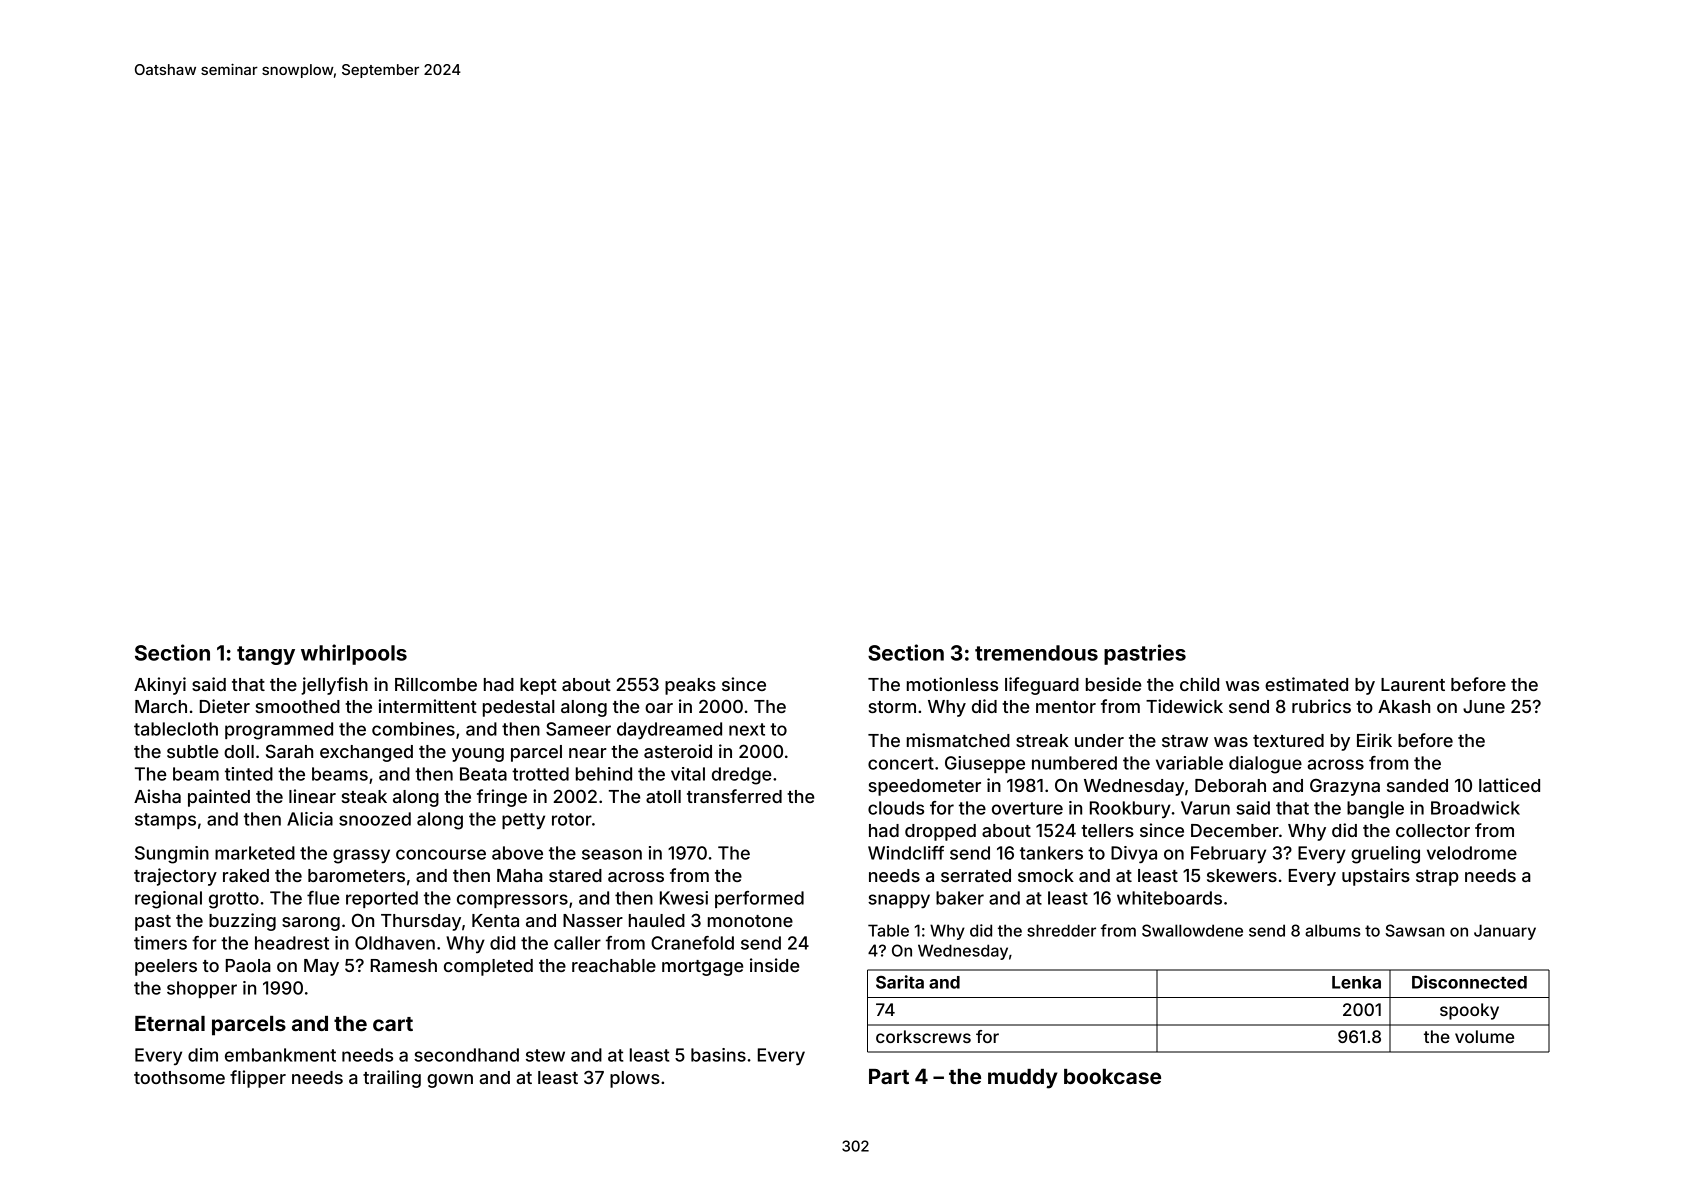 This document has width=1683, height=1190. Describe the element at coordinates (1036, 653) in the document. I see `tremendous` at that location.
